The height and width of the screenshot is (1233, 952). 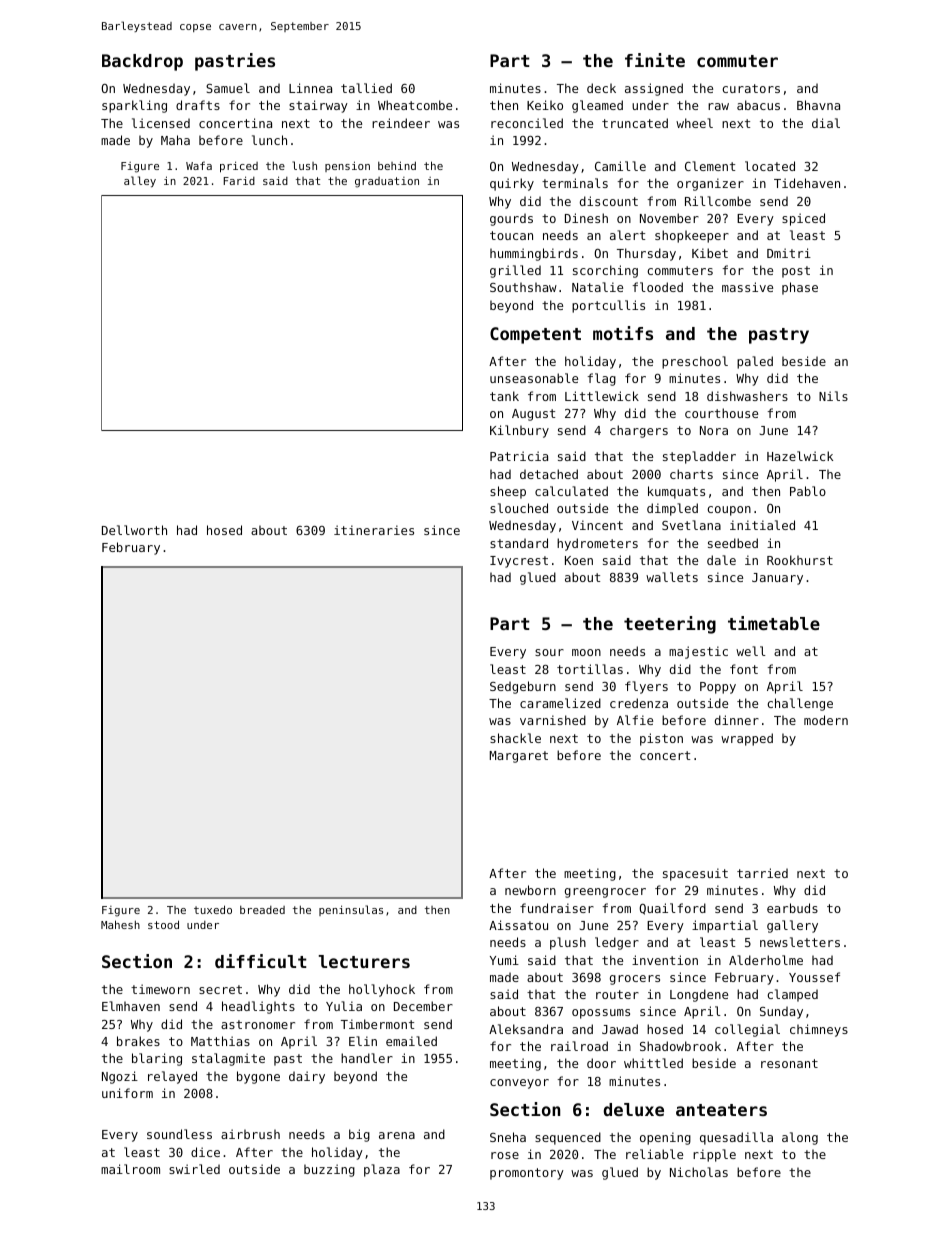 What do you see at coordinates (519, 456) in the screenshot?
I see `Patricia` at bounding box center [519, 456].
